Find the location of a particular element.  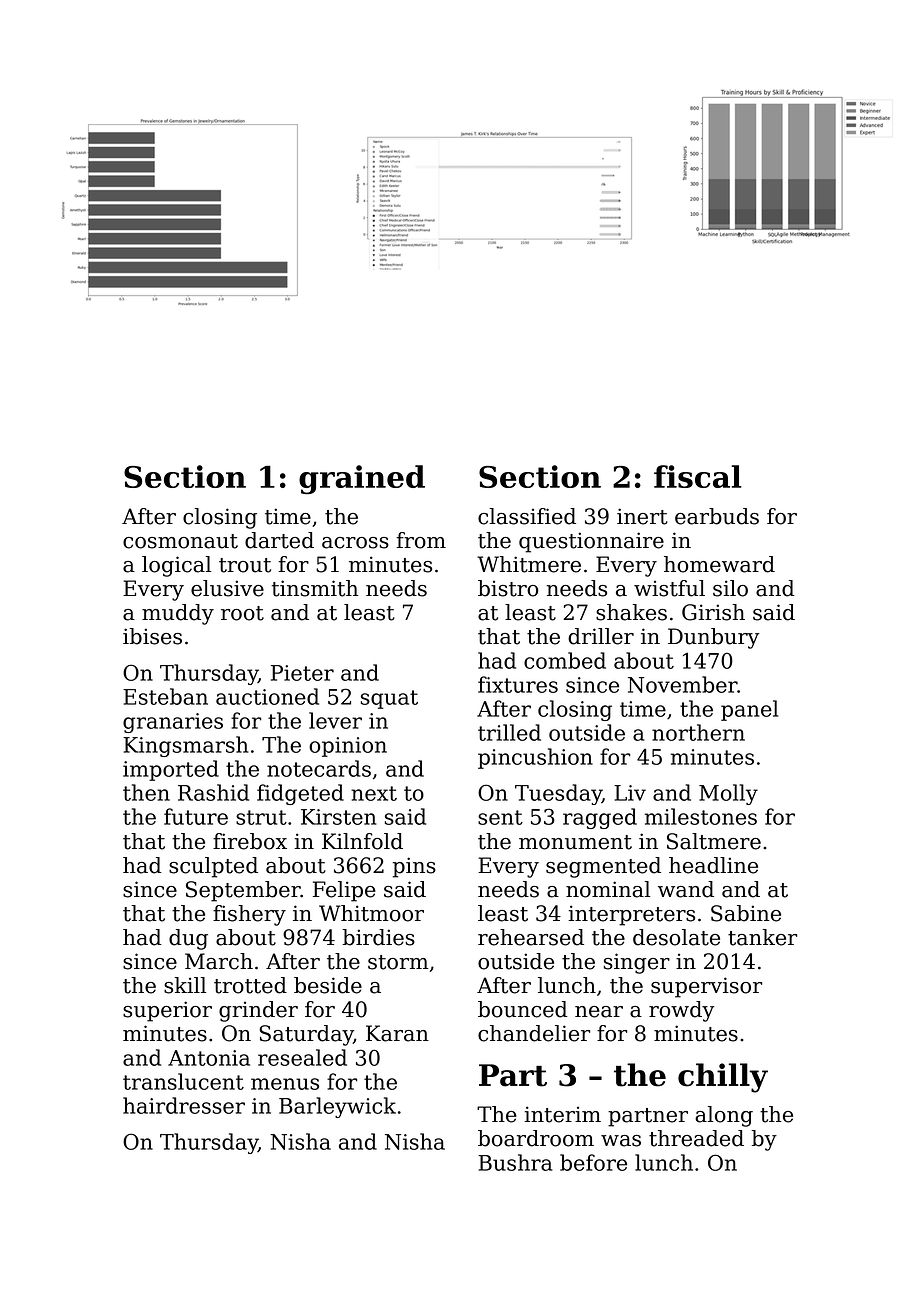

Barleywick is located at coordinates (337, 1107).
